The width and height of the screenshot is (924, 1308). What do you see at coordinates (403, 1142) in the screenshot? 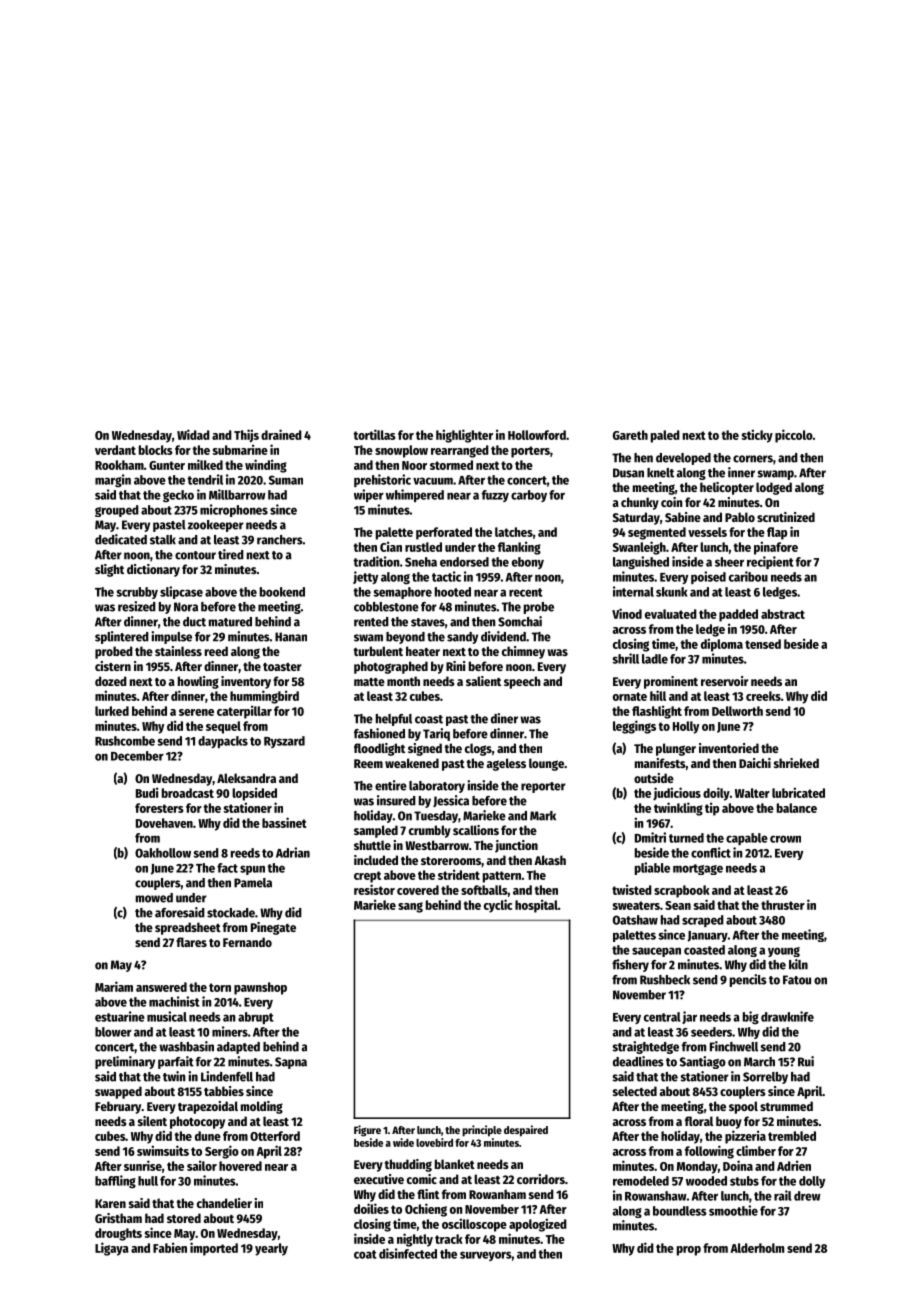
I see `wide` at bounding box center [403, 1142].
